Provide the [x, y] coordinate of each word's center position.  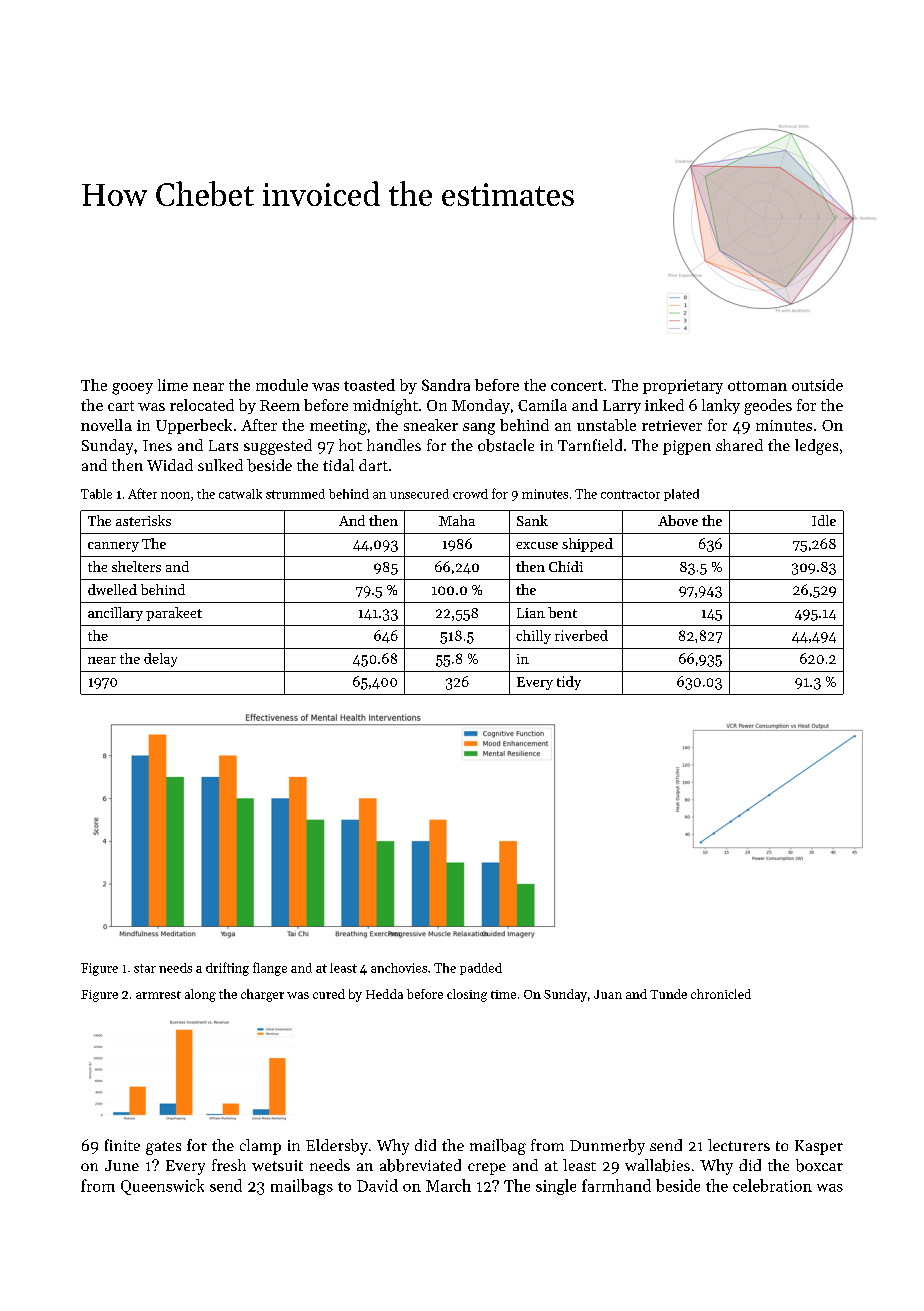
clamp [260, 1147]
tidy [569, 683]
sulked [220, 465]
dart [373, 465]
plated [681, 495]
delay [160, 660]
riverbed [581, 635]
